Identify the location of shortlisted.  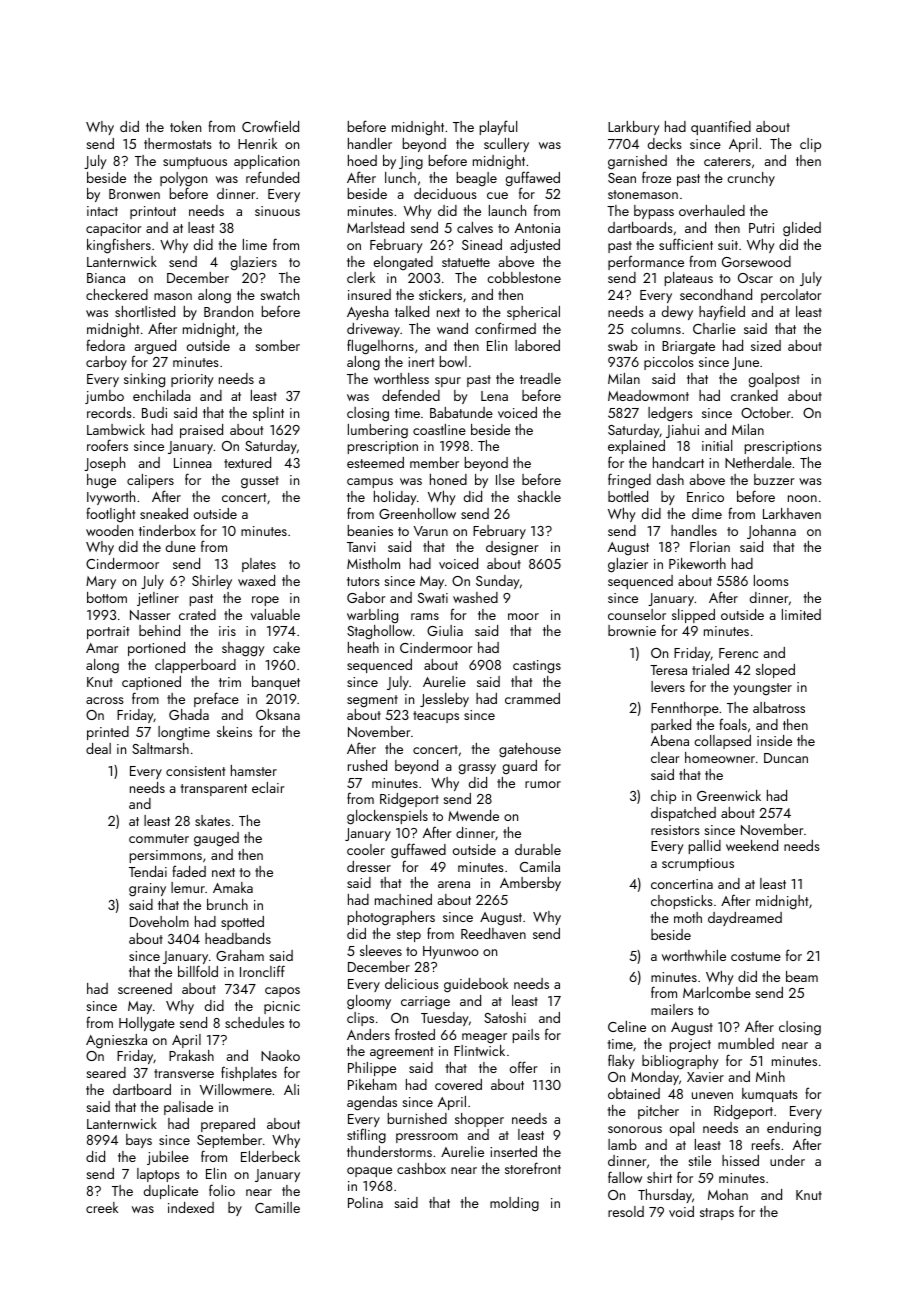
(145, 311).
